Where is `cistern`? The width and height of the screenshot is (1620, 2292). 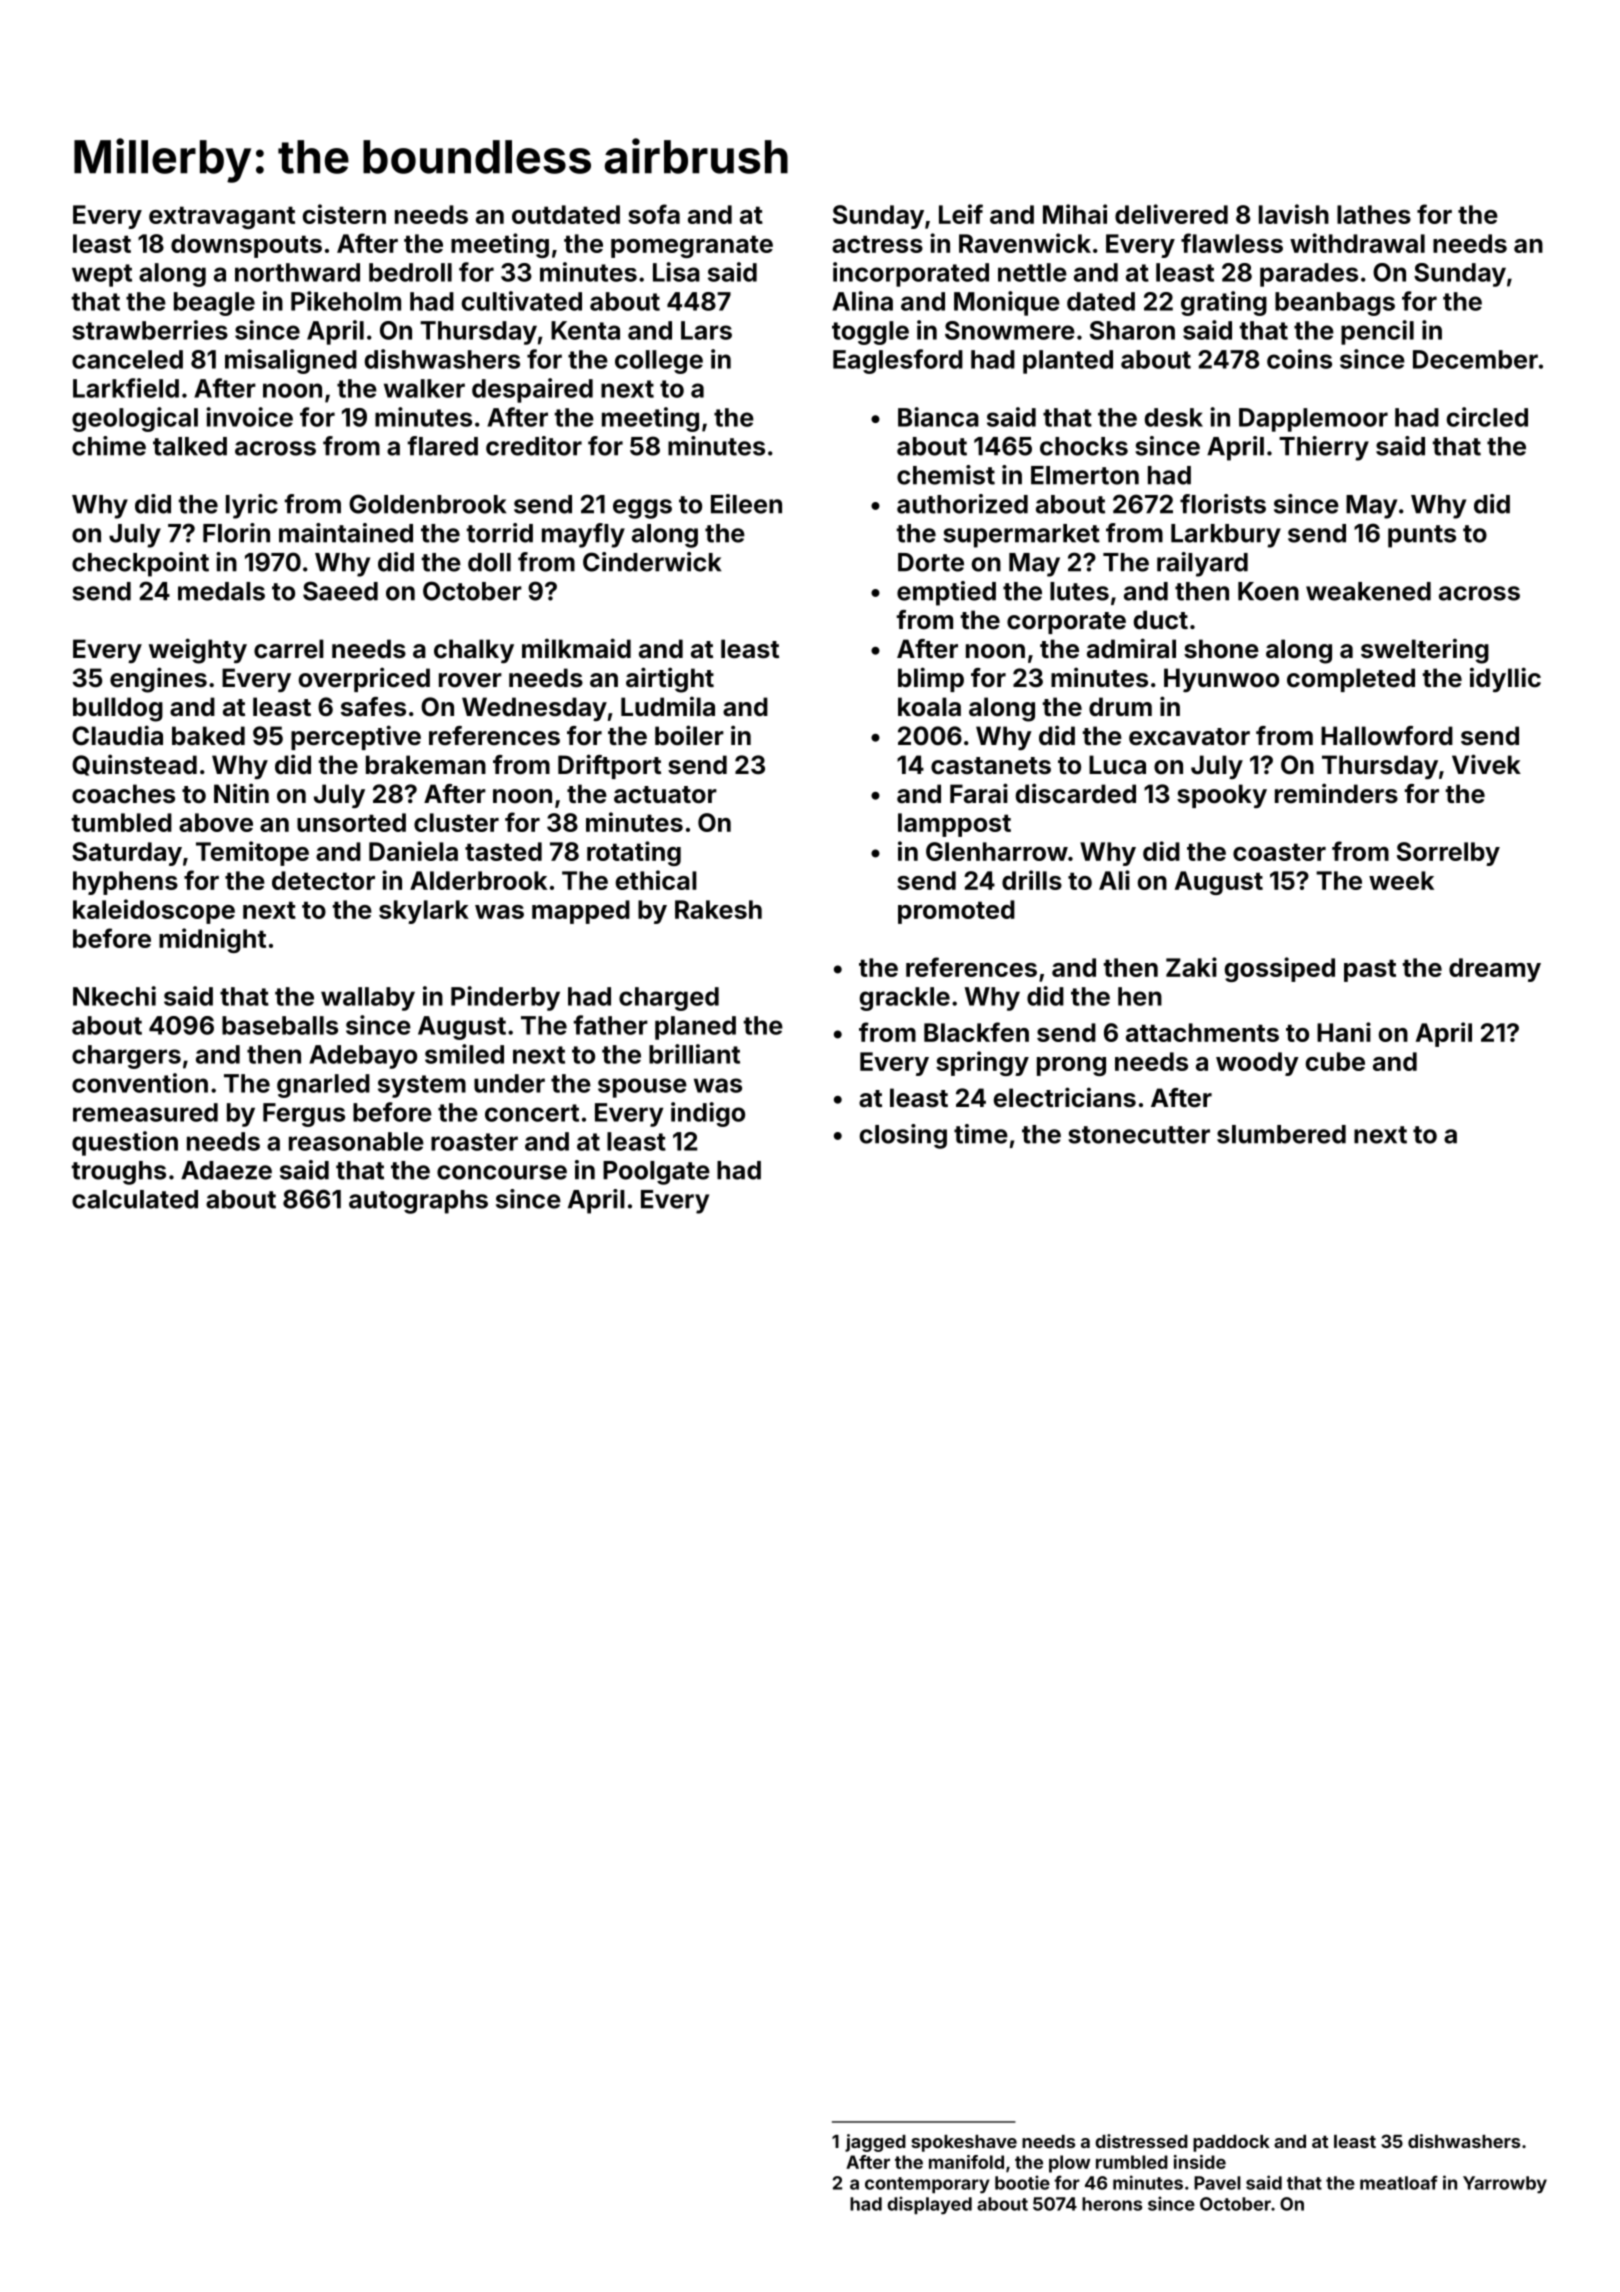 cistern is located at coordinates (344, 214).
